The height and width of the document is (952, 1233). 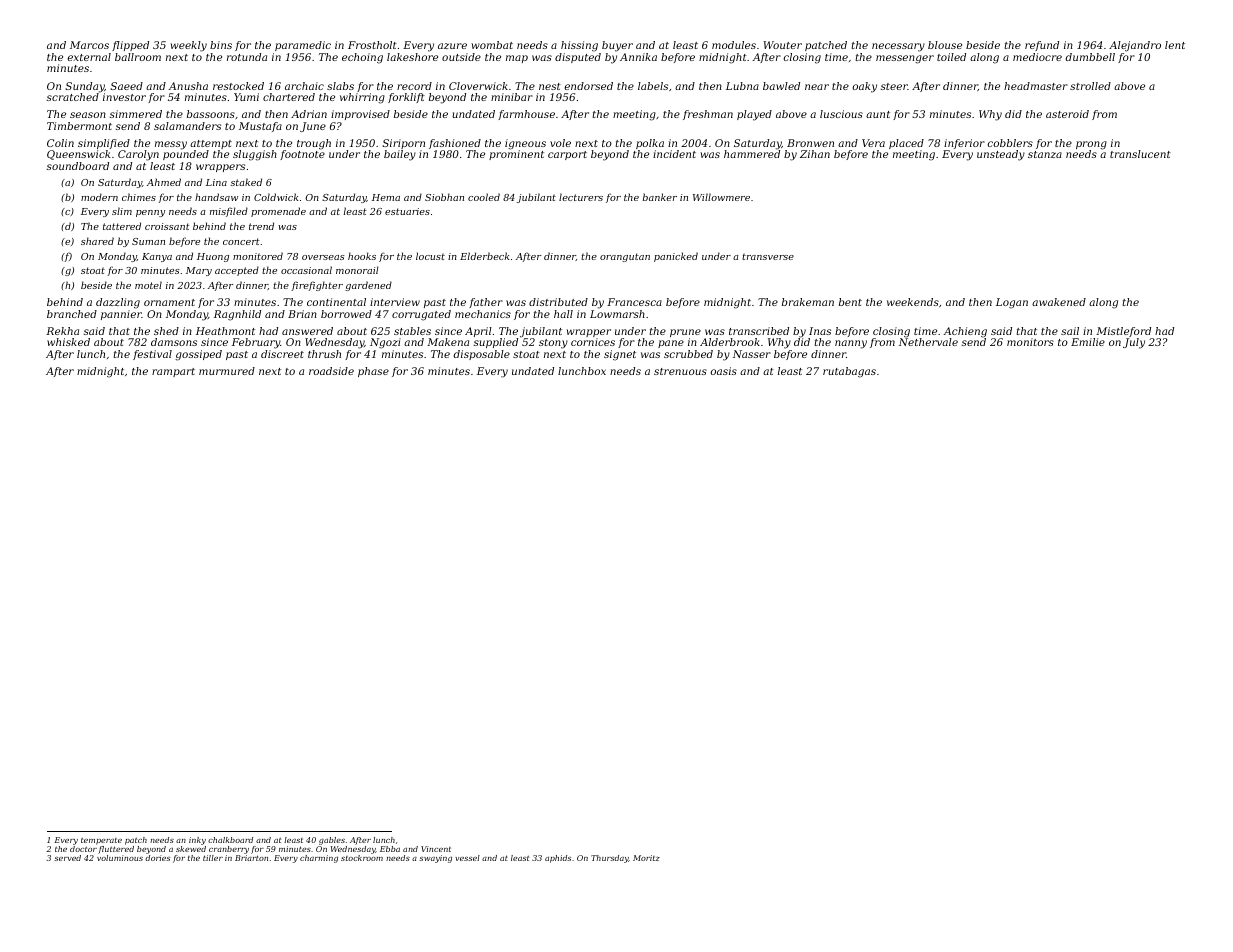 I want to click on rutabagas, so click(x=849, y=372).
